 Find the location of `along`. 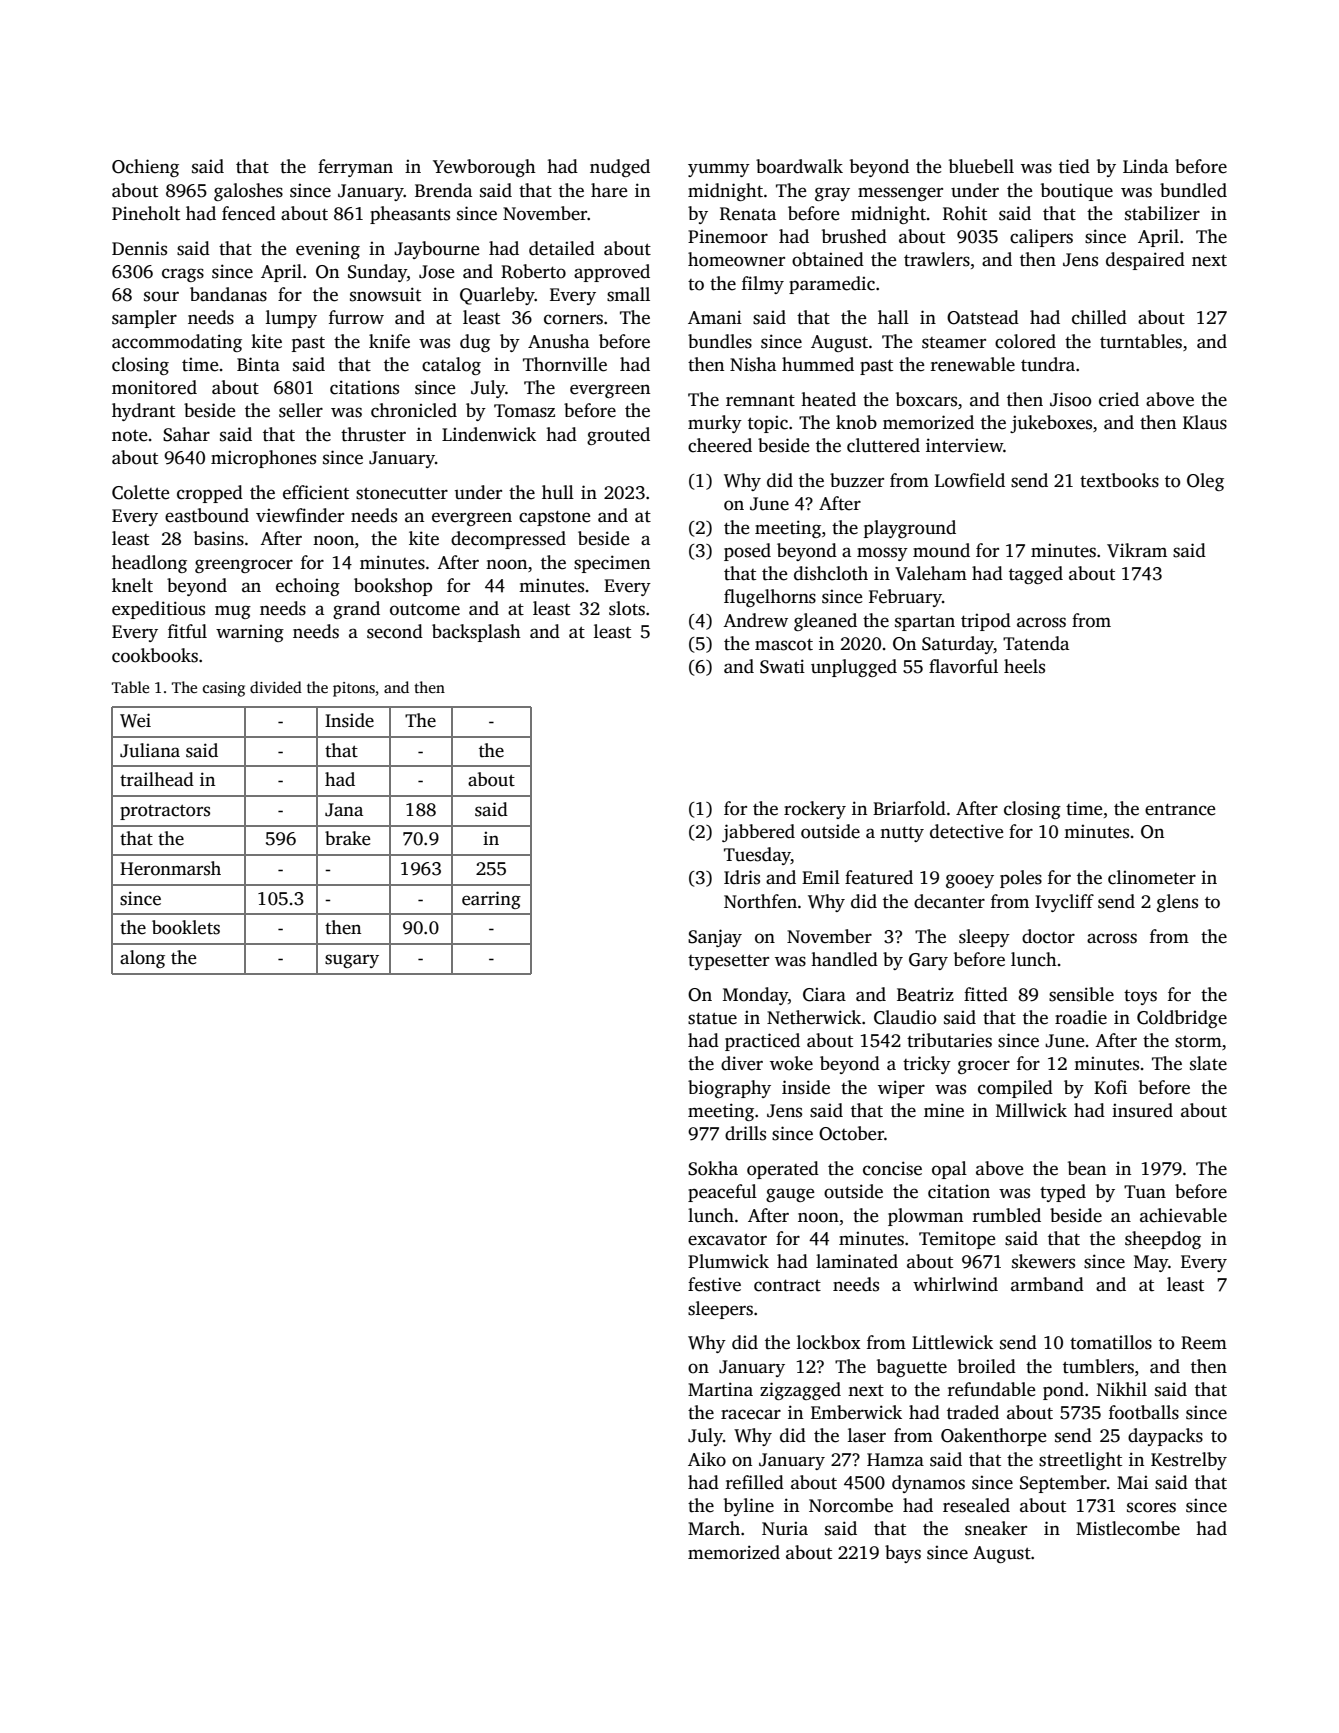

along is located at coordinates (142, 959).
